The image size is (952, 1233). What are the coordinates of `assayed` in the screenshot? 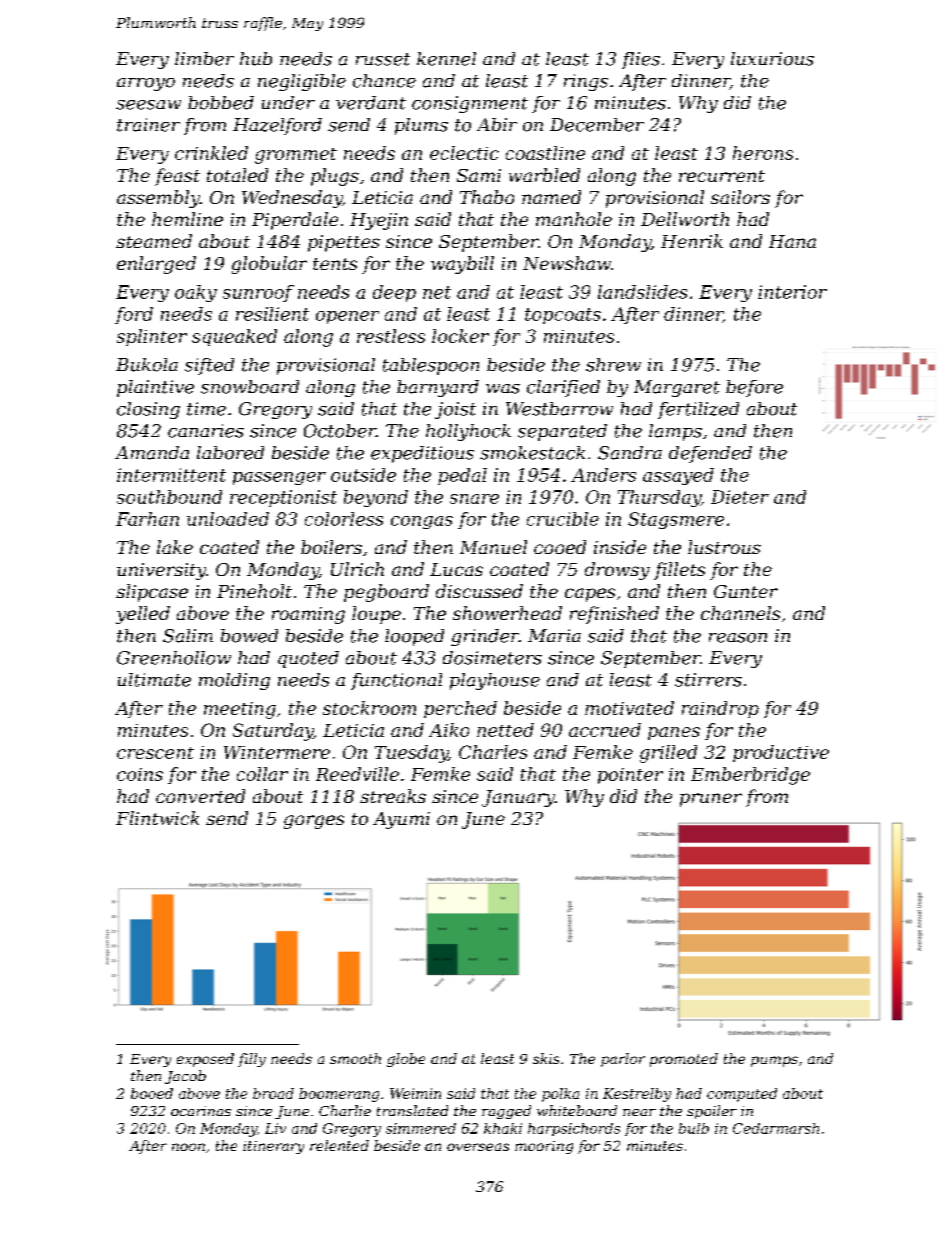 It's located at (678, 476).
